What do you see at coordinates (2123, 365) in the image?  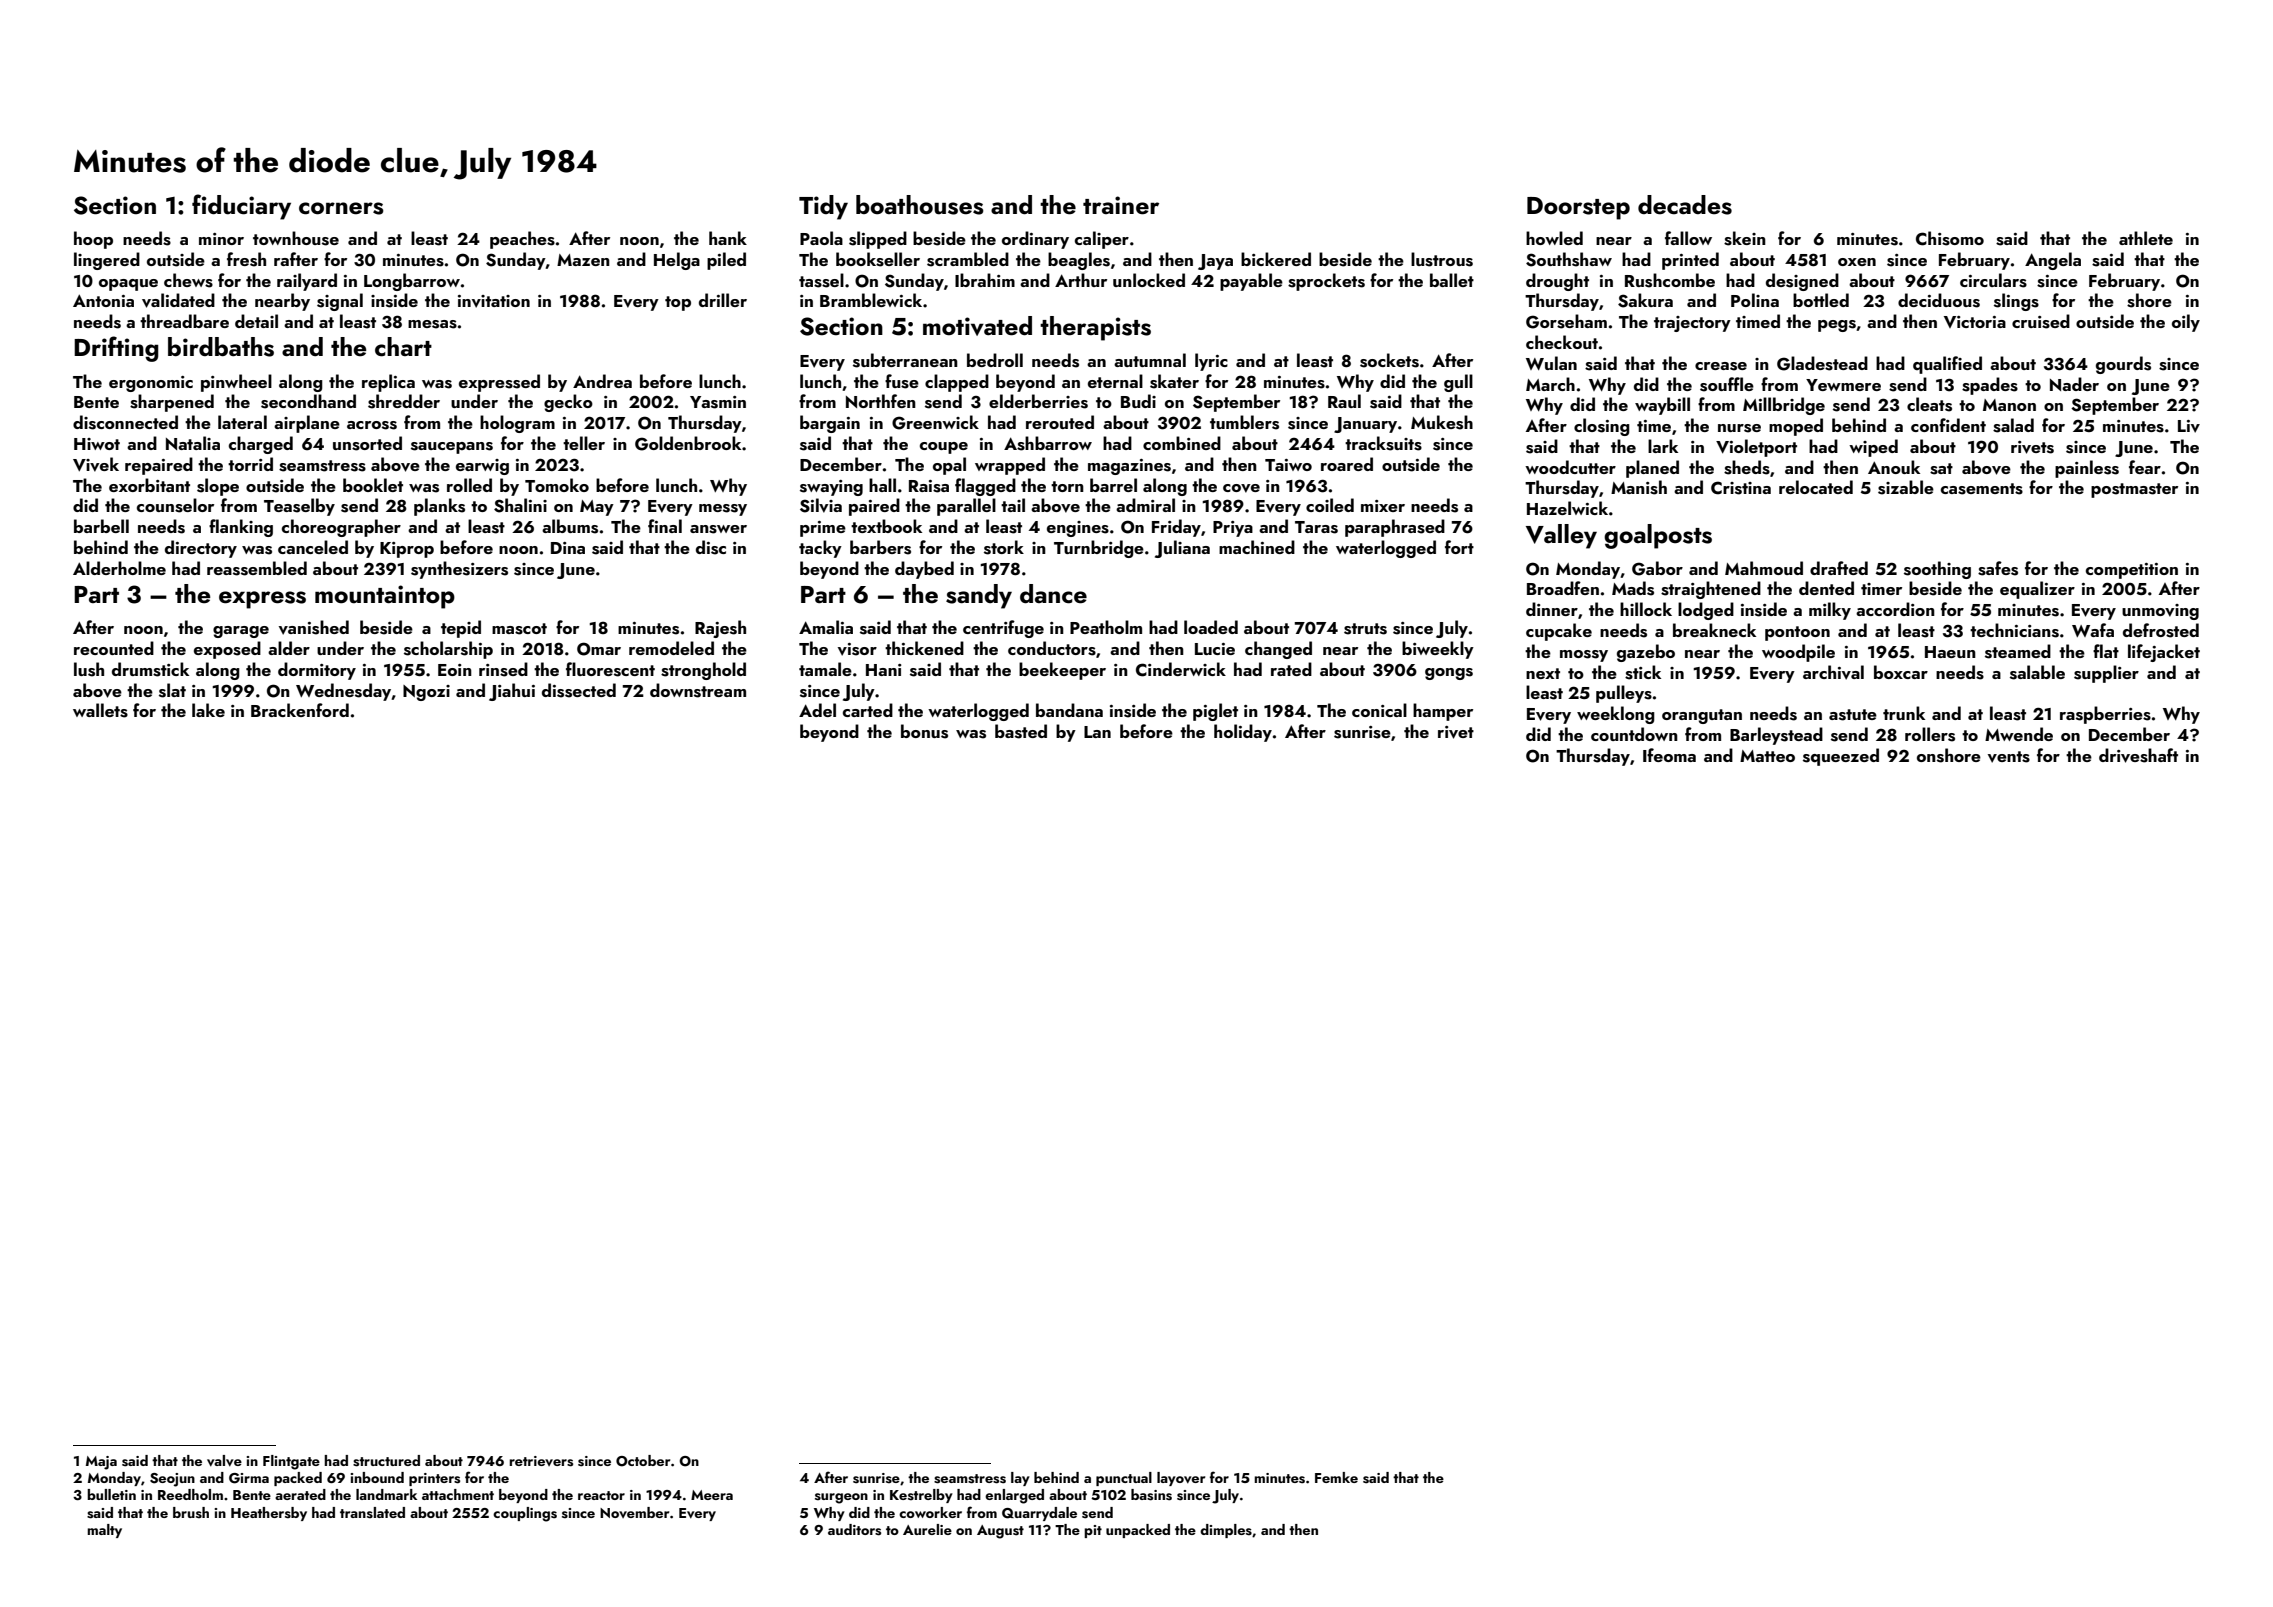 I see `gourds` at bounding box center [2123, 365].
